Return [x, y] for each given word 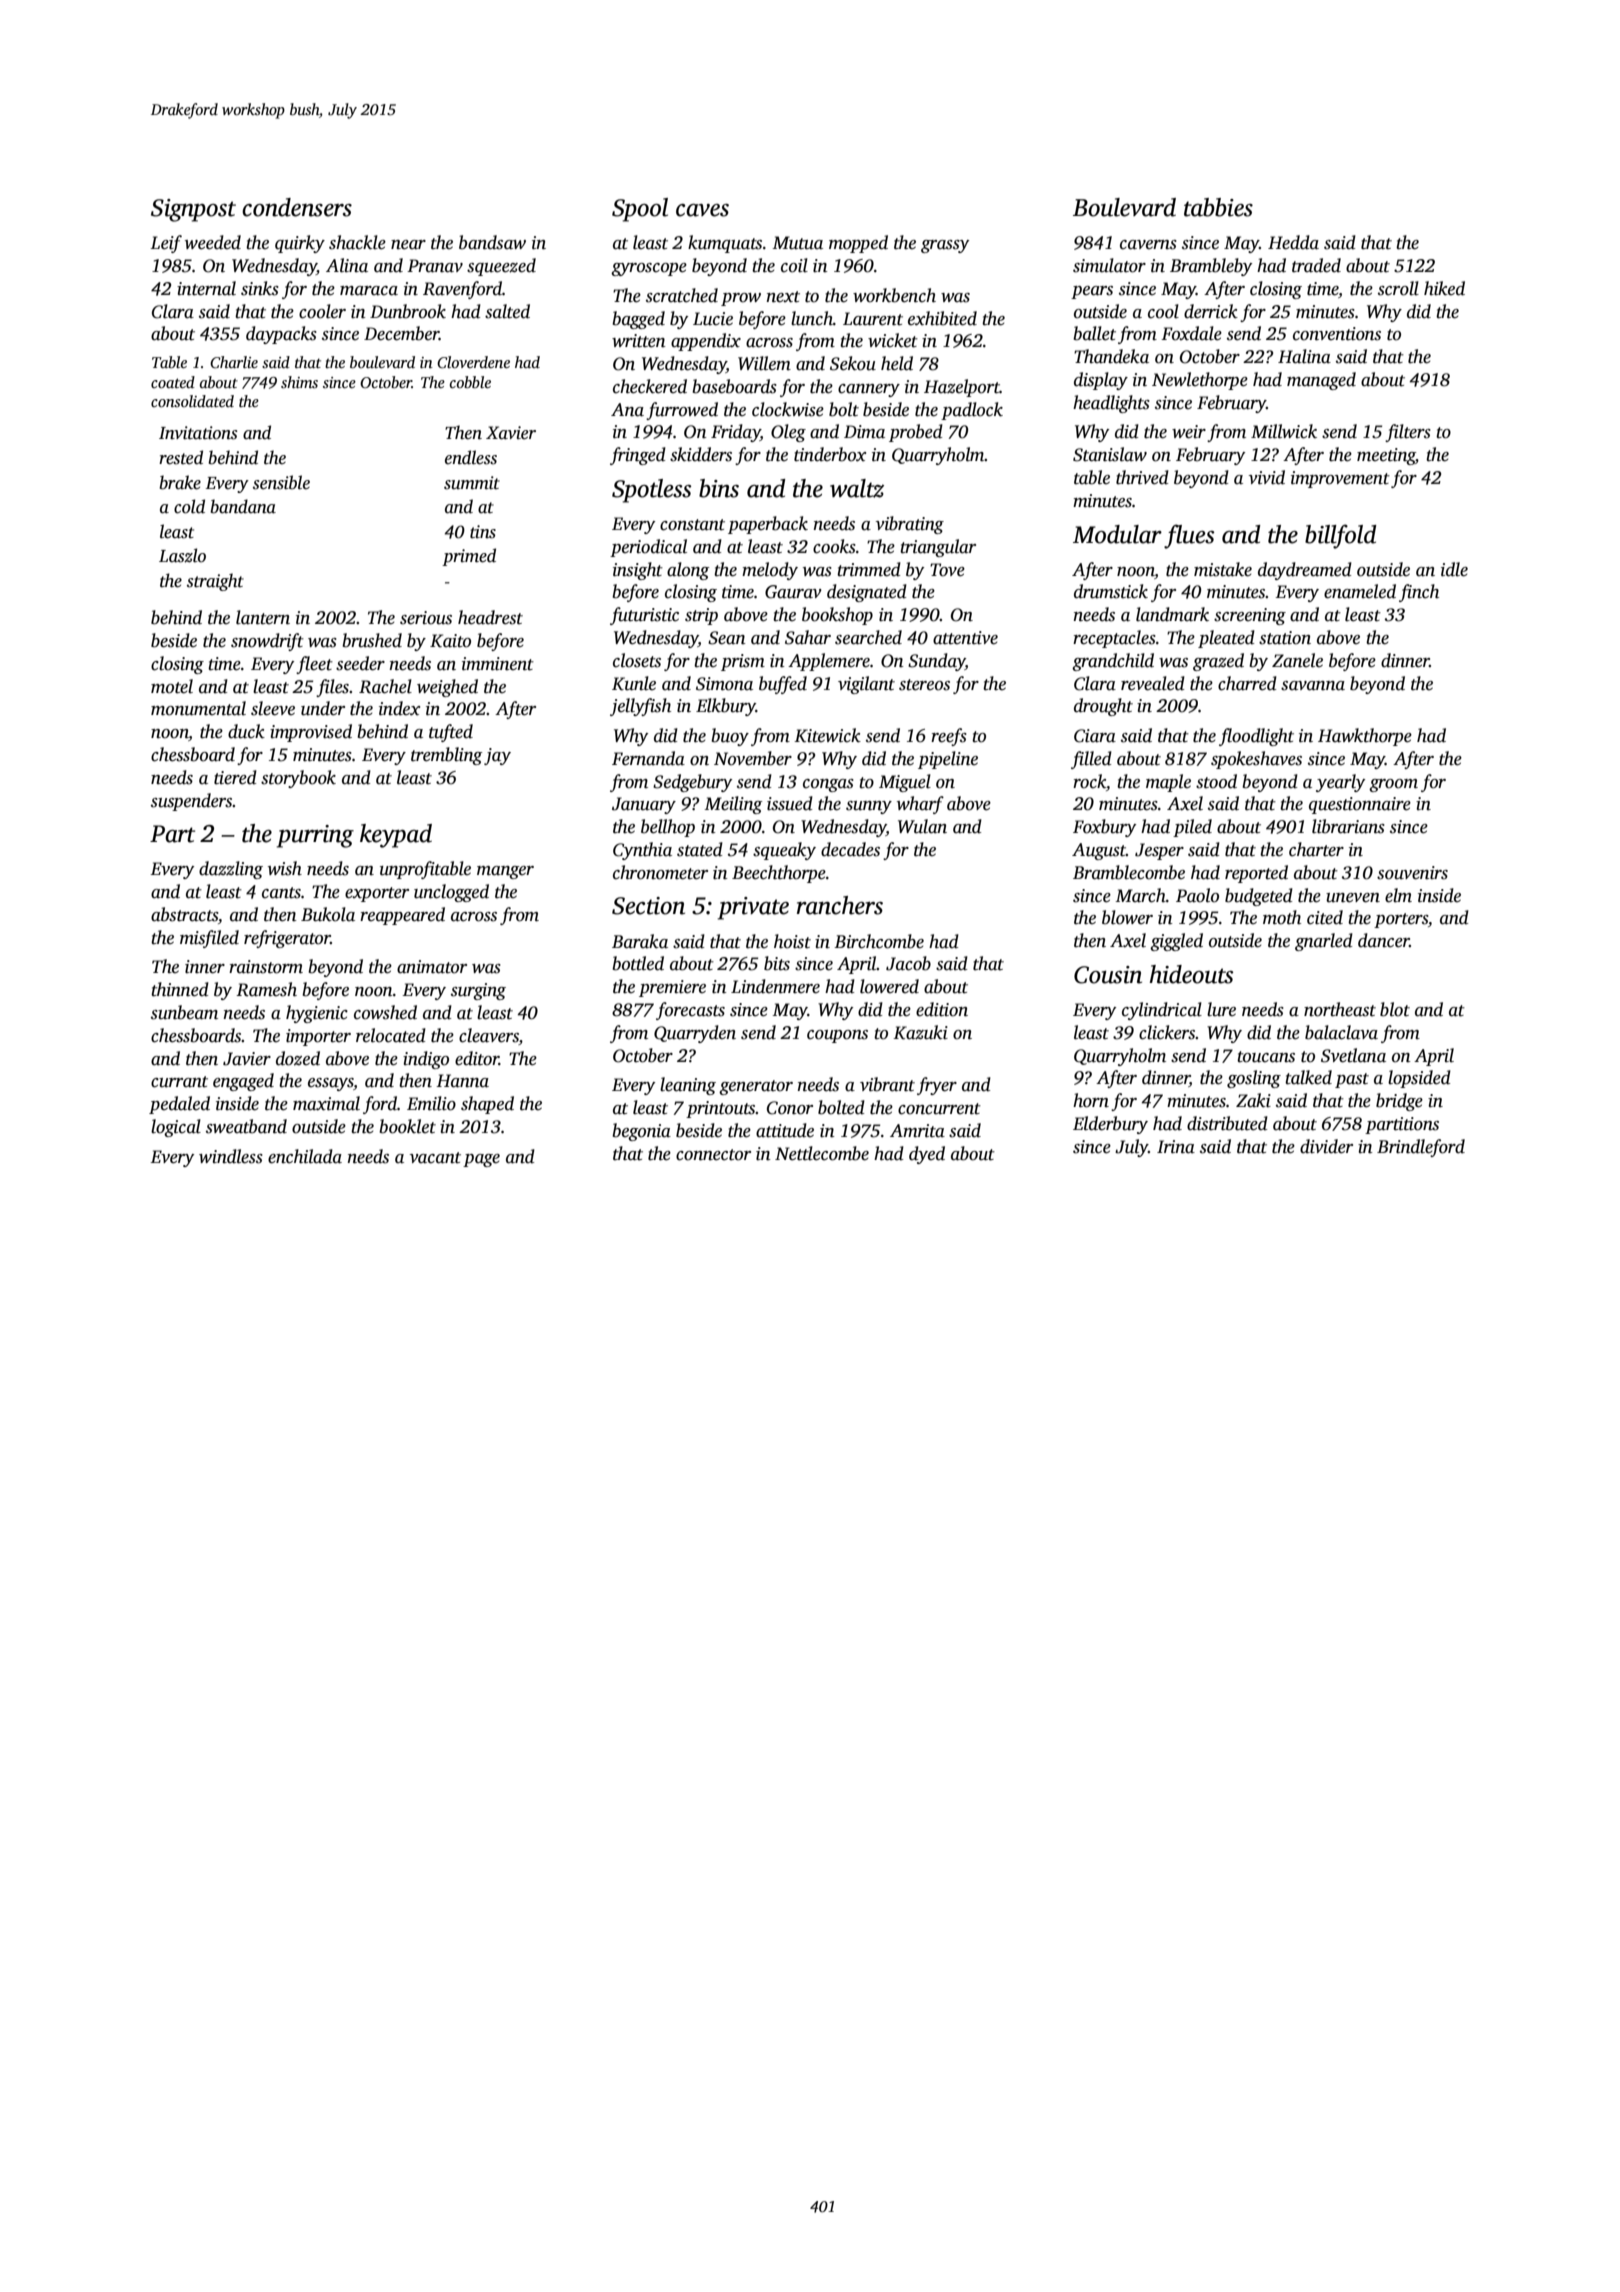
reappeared [402, 916]
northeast [1340, 1009]
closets [637, 660]
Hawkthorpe [1365, 737]
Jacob [908, 963]
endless [471, 457]
